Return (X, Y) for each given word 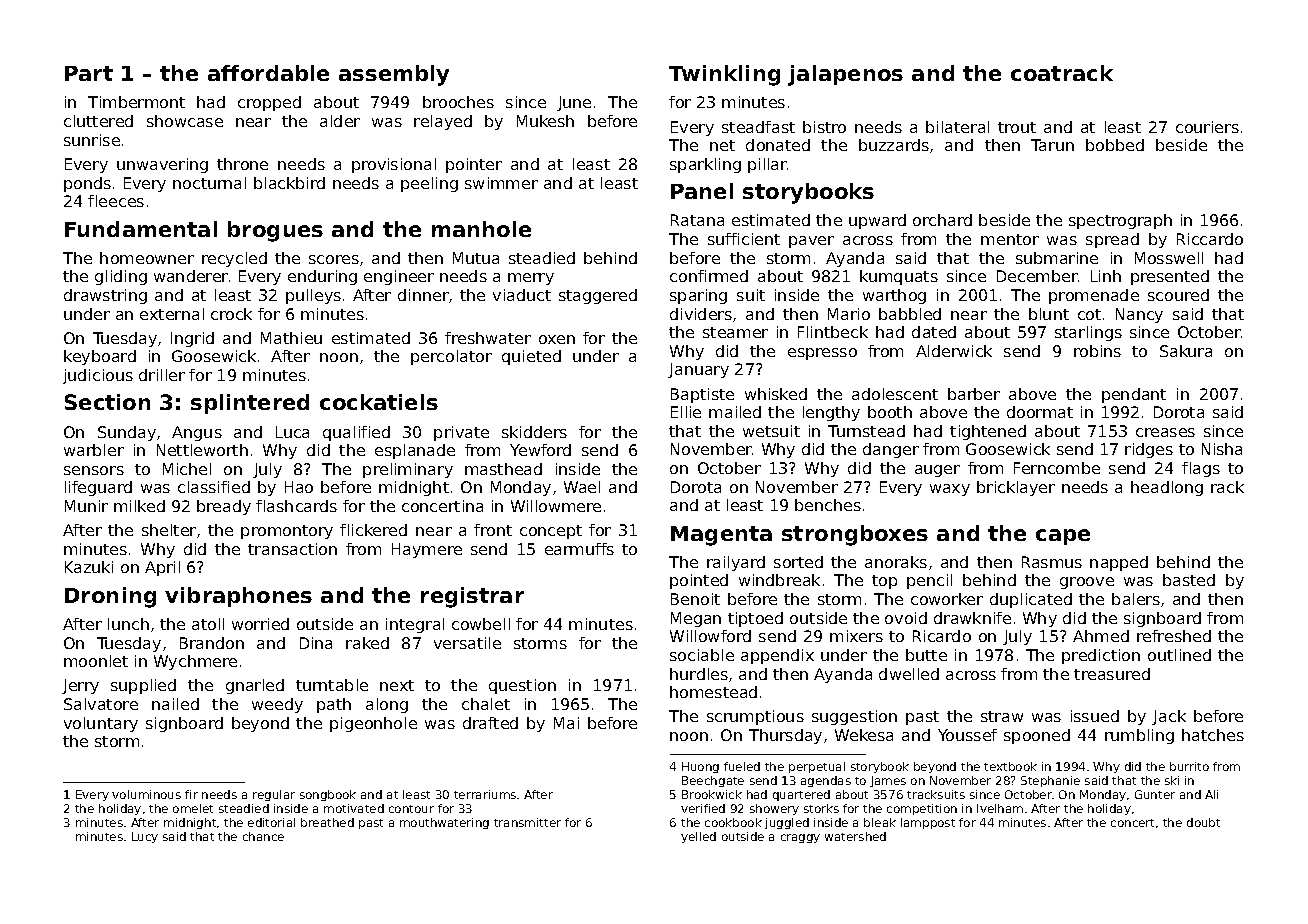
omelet (193, 808)
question (522, 686)
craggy (800, 838)
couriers (1207, 127)
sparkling (705, 165)
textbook (1010, 766)
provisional (394, 165)
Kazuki (89, 567)
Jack (1169, 717)
